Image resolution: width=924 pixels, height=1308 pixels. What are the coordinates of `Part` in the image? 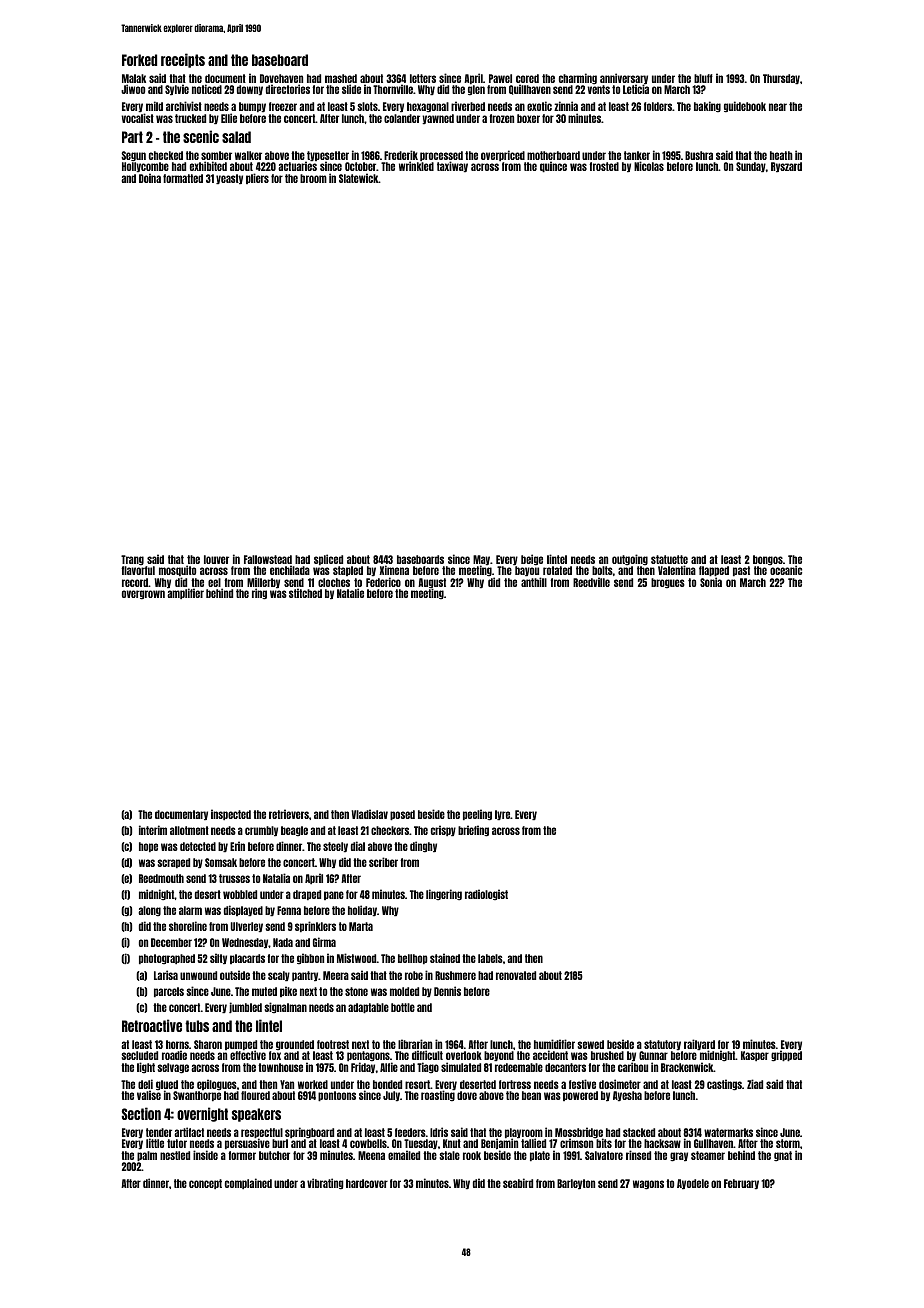 It's located at (132, 137).
